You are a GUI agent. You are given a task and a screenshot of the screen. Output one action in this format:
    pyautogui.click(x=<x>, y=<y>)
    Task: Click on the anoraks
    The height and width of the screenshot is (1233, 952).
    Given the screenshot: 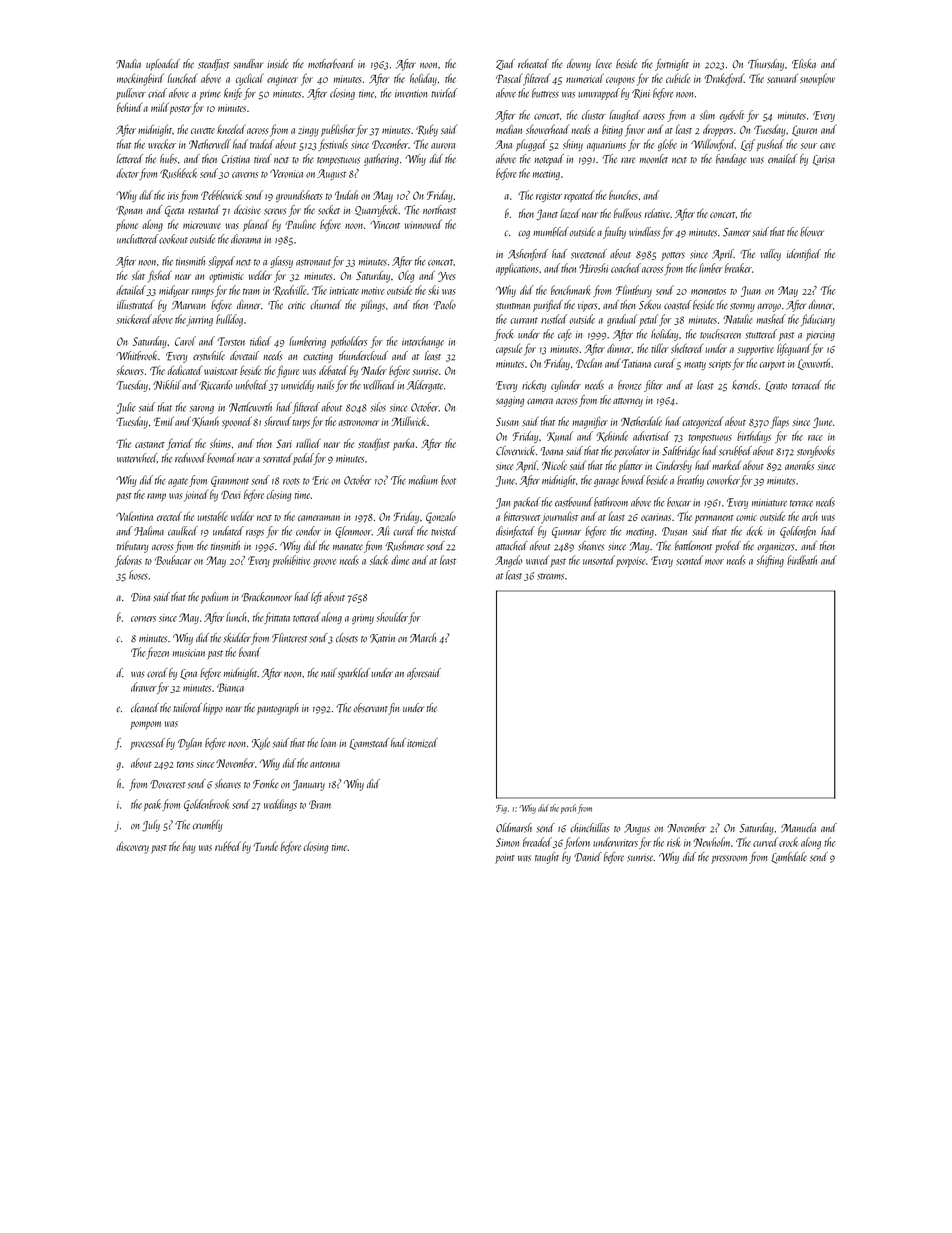 What is the action you would take?
    pyautogui.click(x=799, y=465)
